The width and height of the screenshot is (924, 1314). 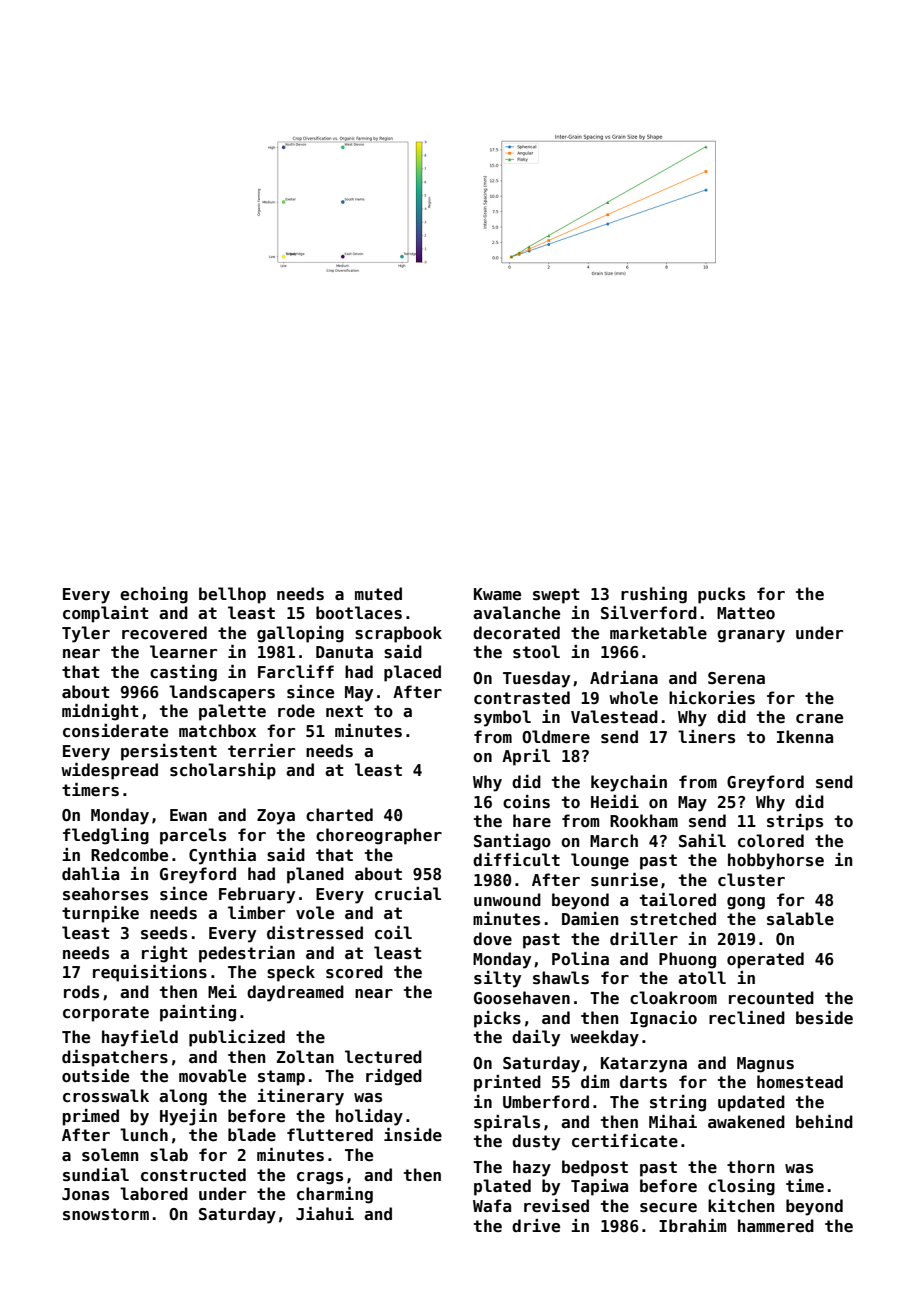 I want to click on Tyler, so click(x=86, y=634).
